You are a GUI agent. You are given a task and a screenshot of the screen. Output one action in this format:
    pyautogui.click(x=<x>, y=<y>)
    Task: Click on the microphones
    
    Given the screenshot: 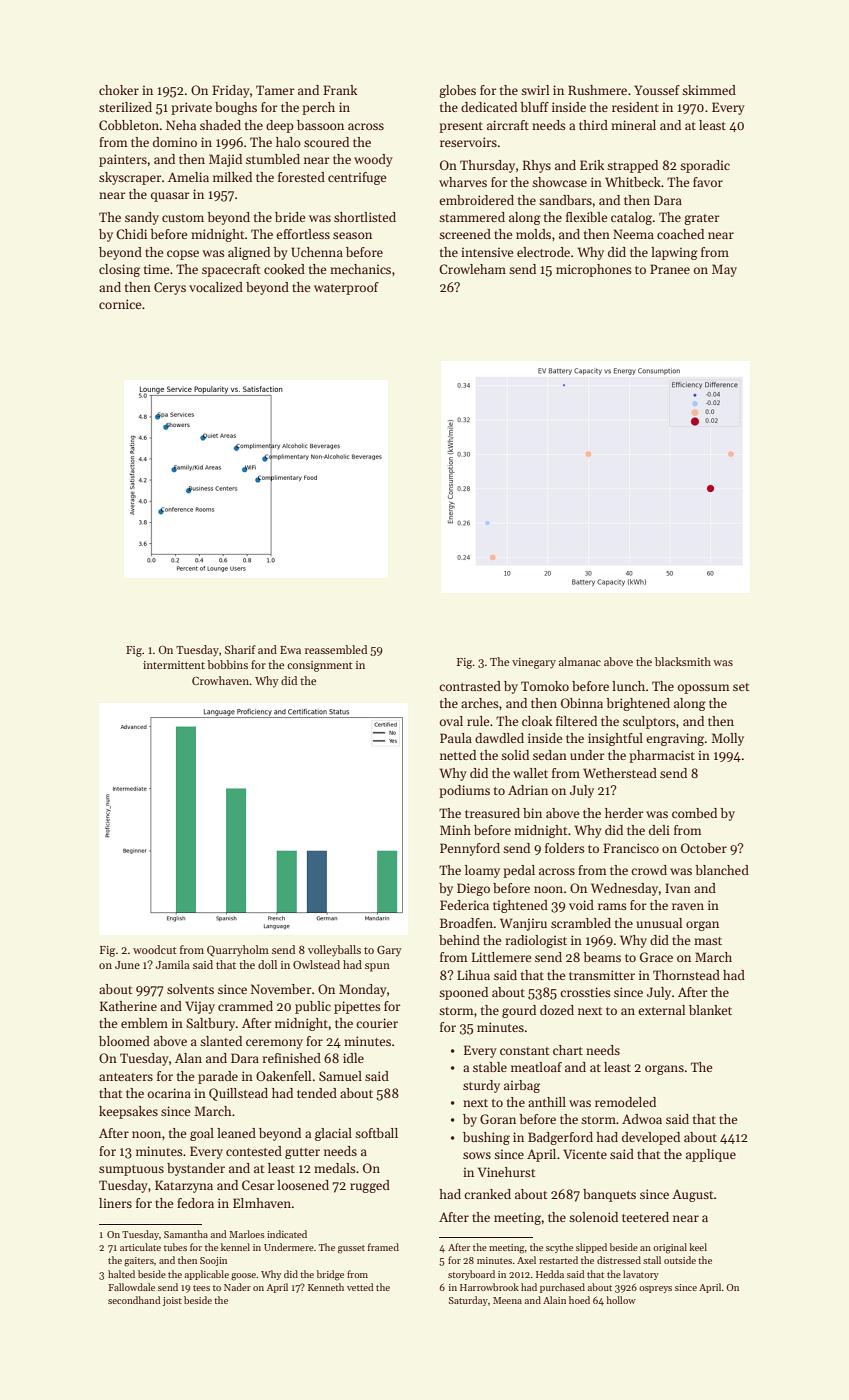 What is the action you would take?
    pyautogui.click(x=594, y=270)
